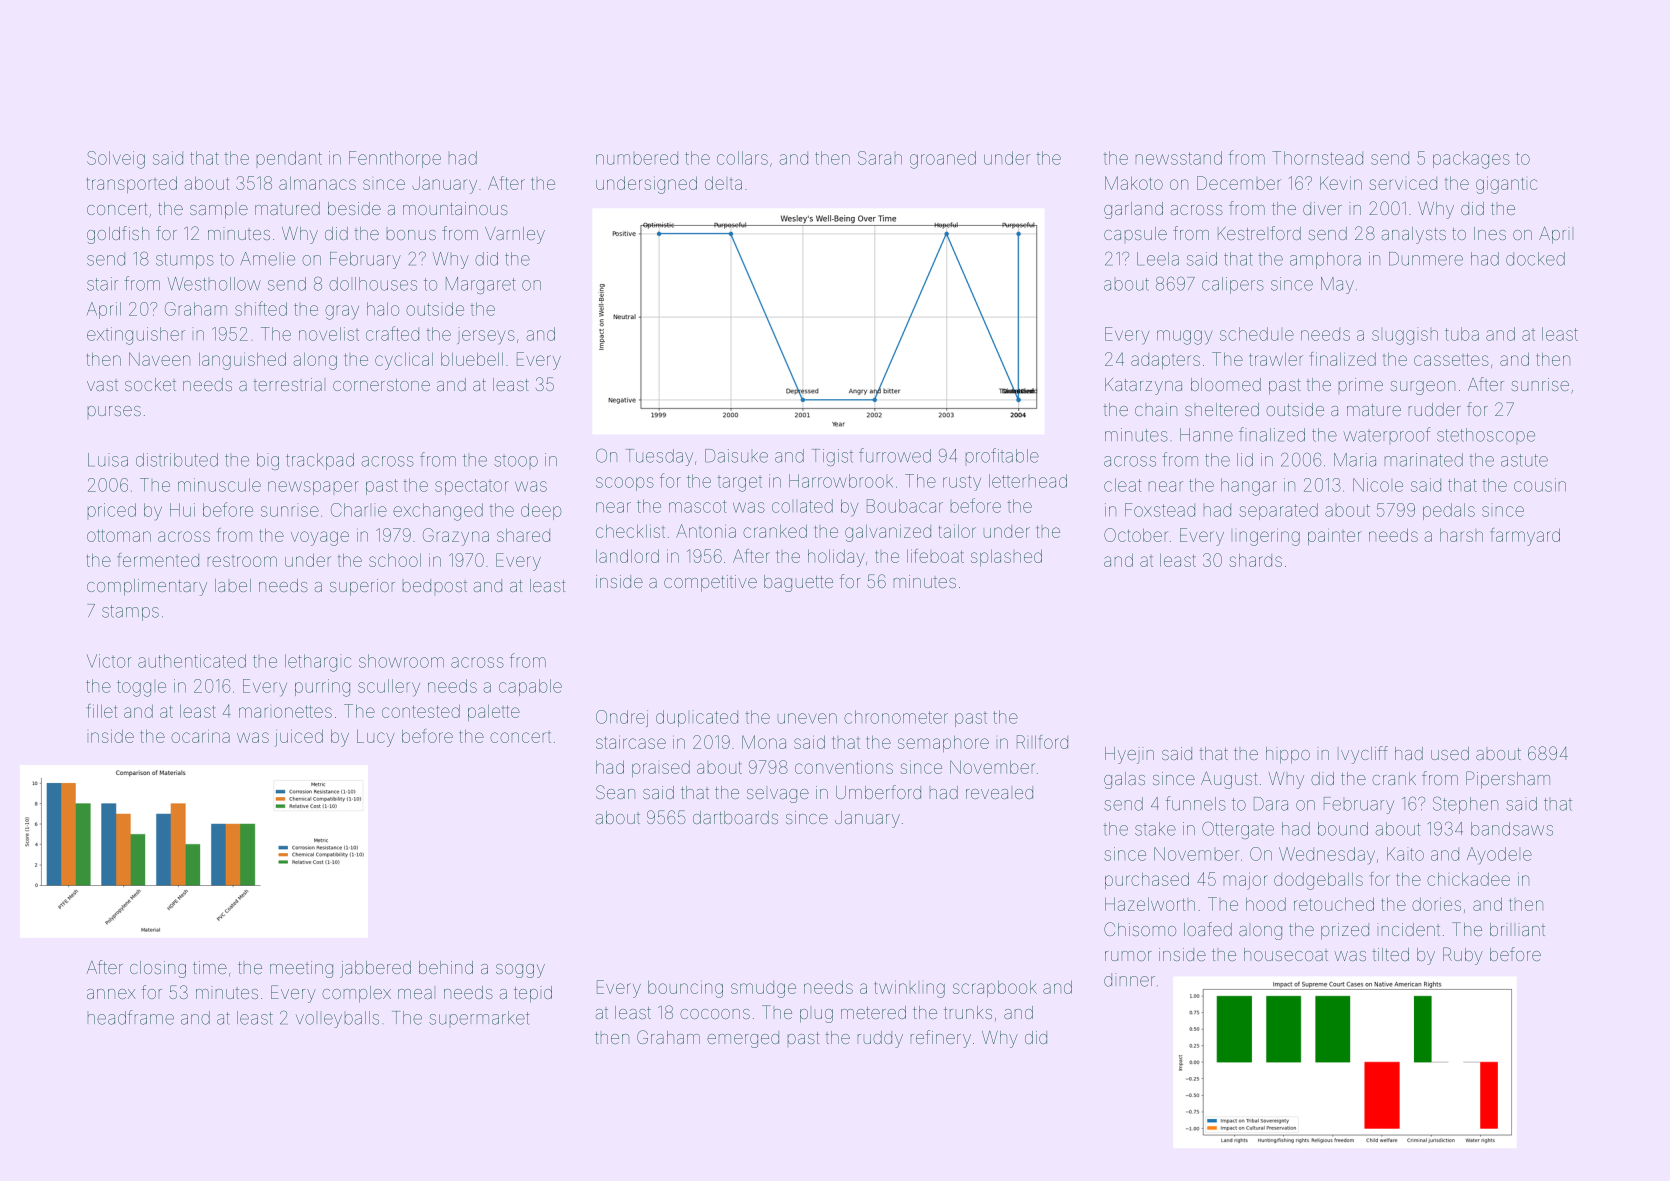  I want to click on bound, so click(1343, 829).
